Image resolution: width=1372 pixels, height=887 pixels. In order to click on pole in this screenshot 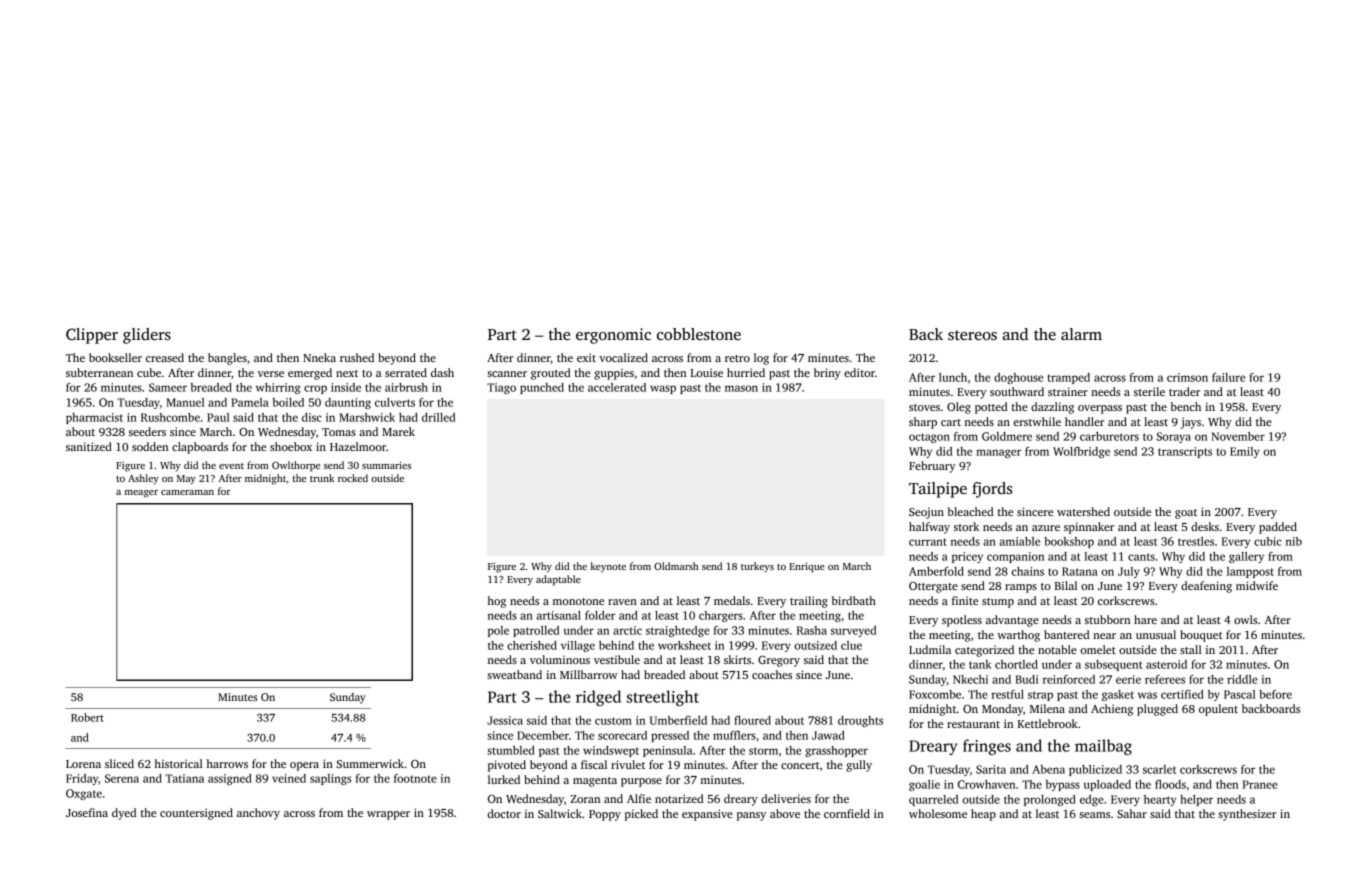, I will do `click(498, 631)`.
